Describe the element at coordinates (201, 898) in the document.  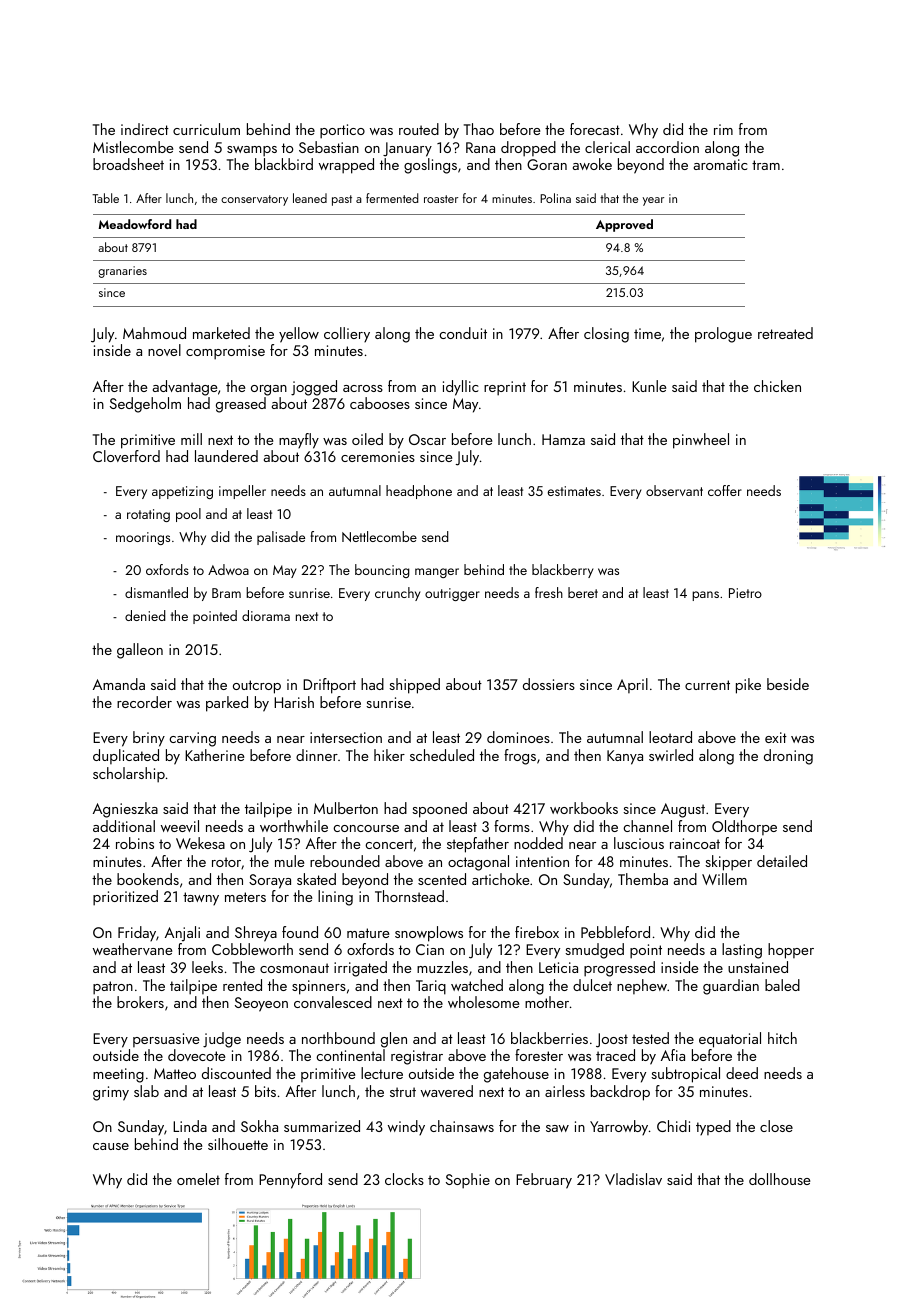
I see `tawny` at that location.
